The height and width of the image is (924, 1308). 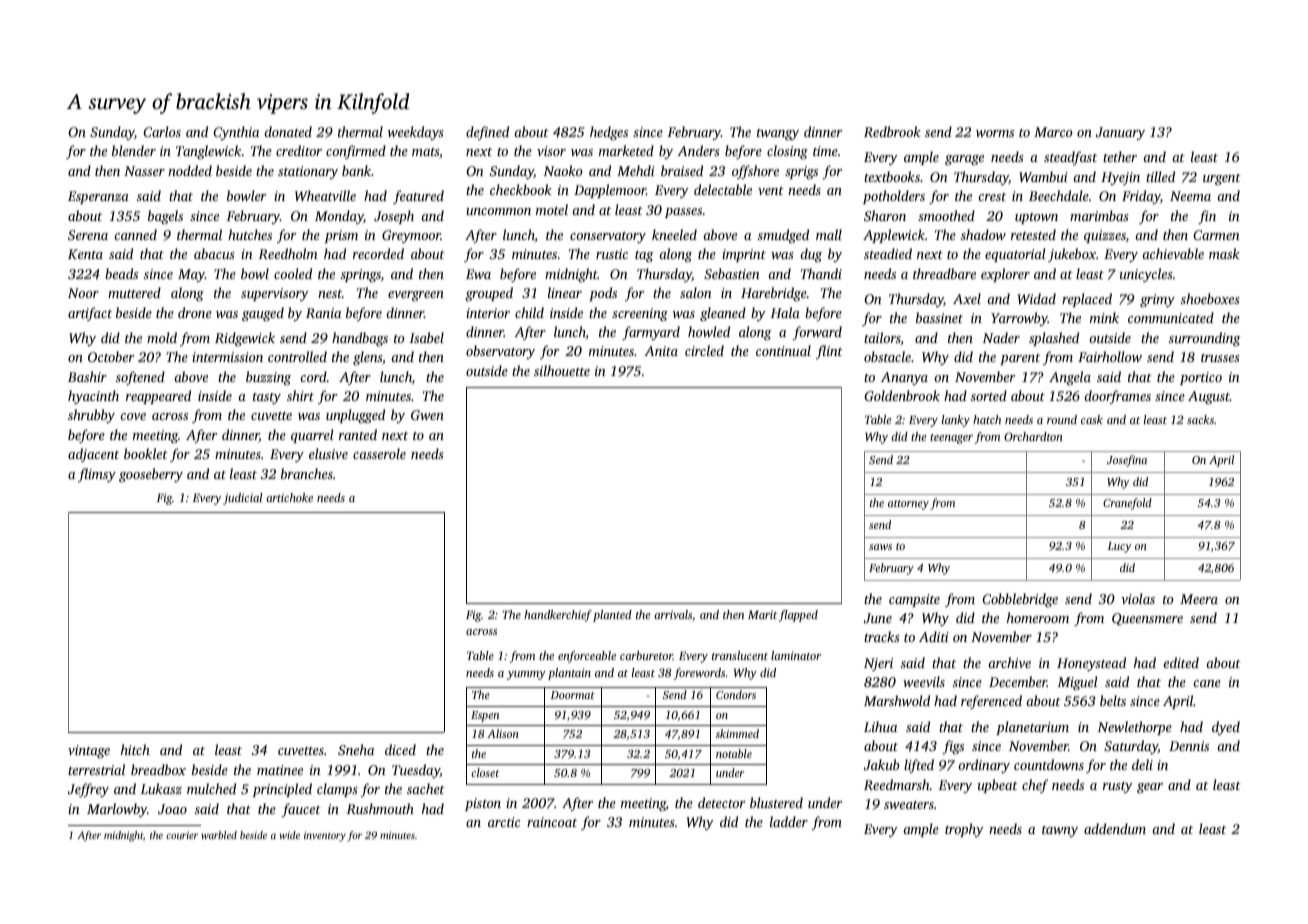 I want to click on Joao, so click(x=172, y=809).
